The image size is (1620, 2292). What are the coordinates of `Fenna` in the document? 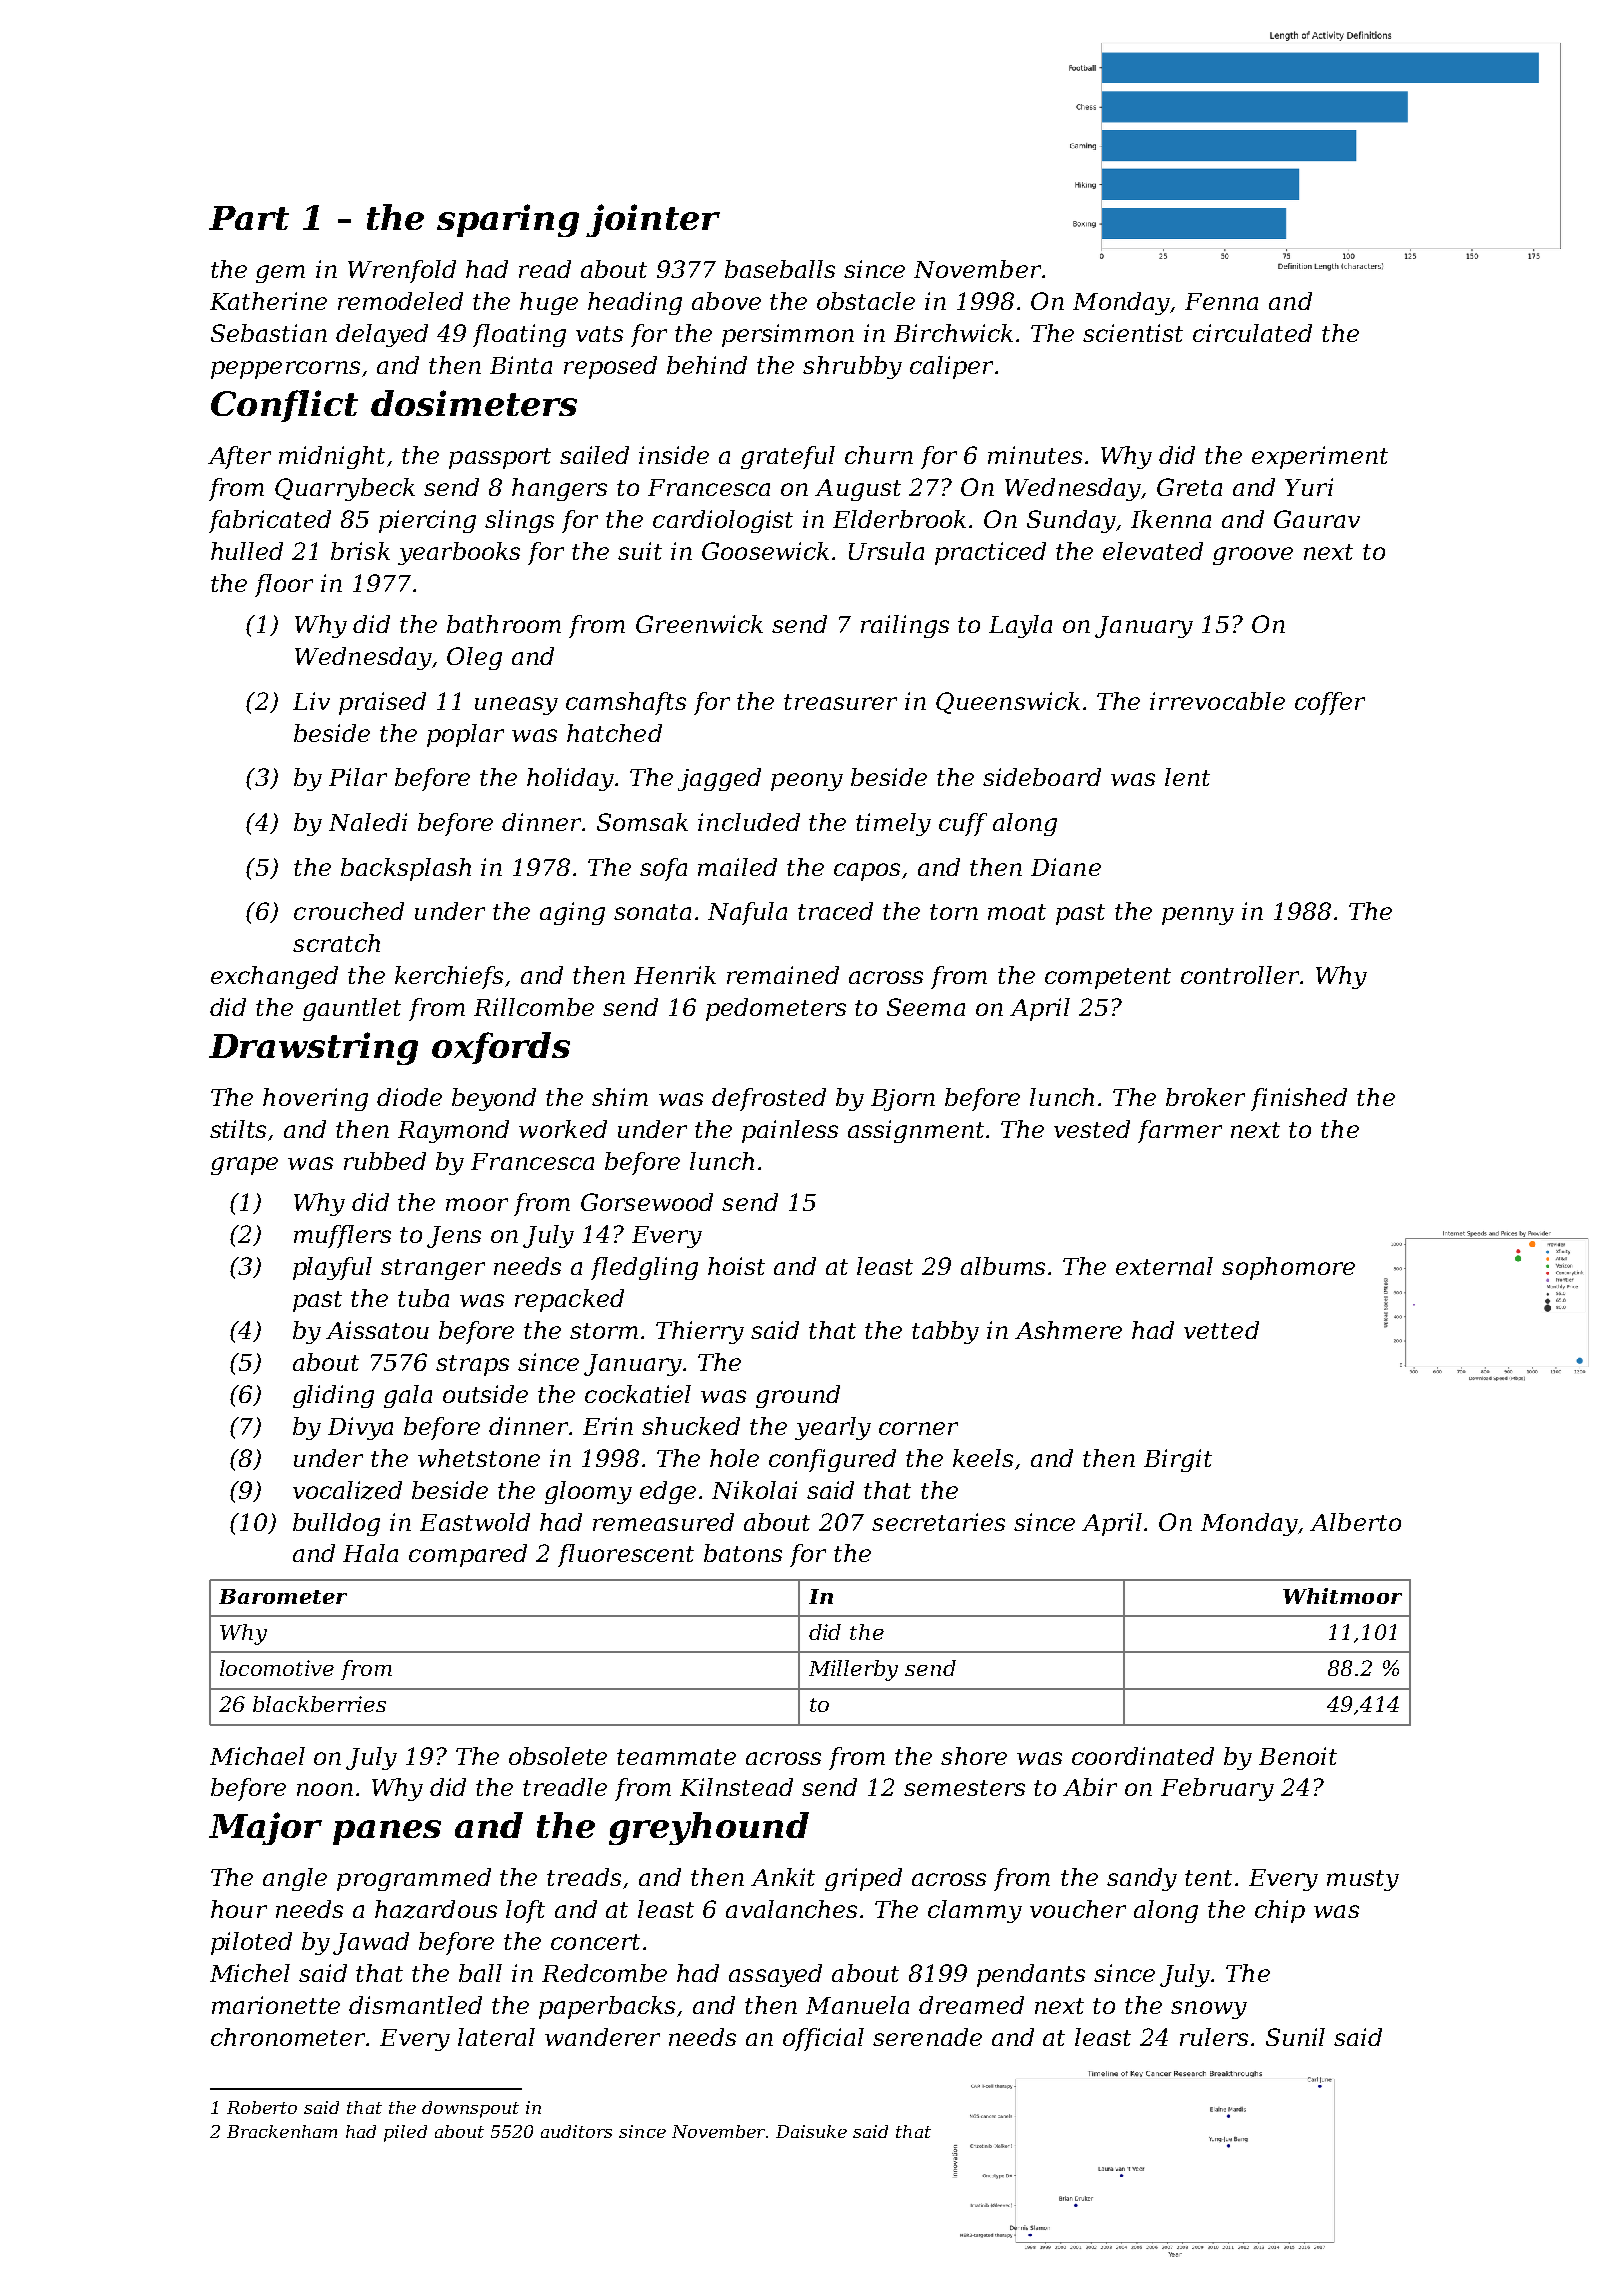 It's located at (1221, 301).
